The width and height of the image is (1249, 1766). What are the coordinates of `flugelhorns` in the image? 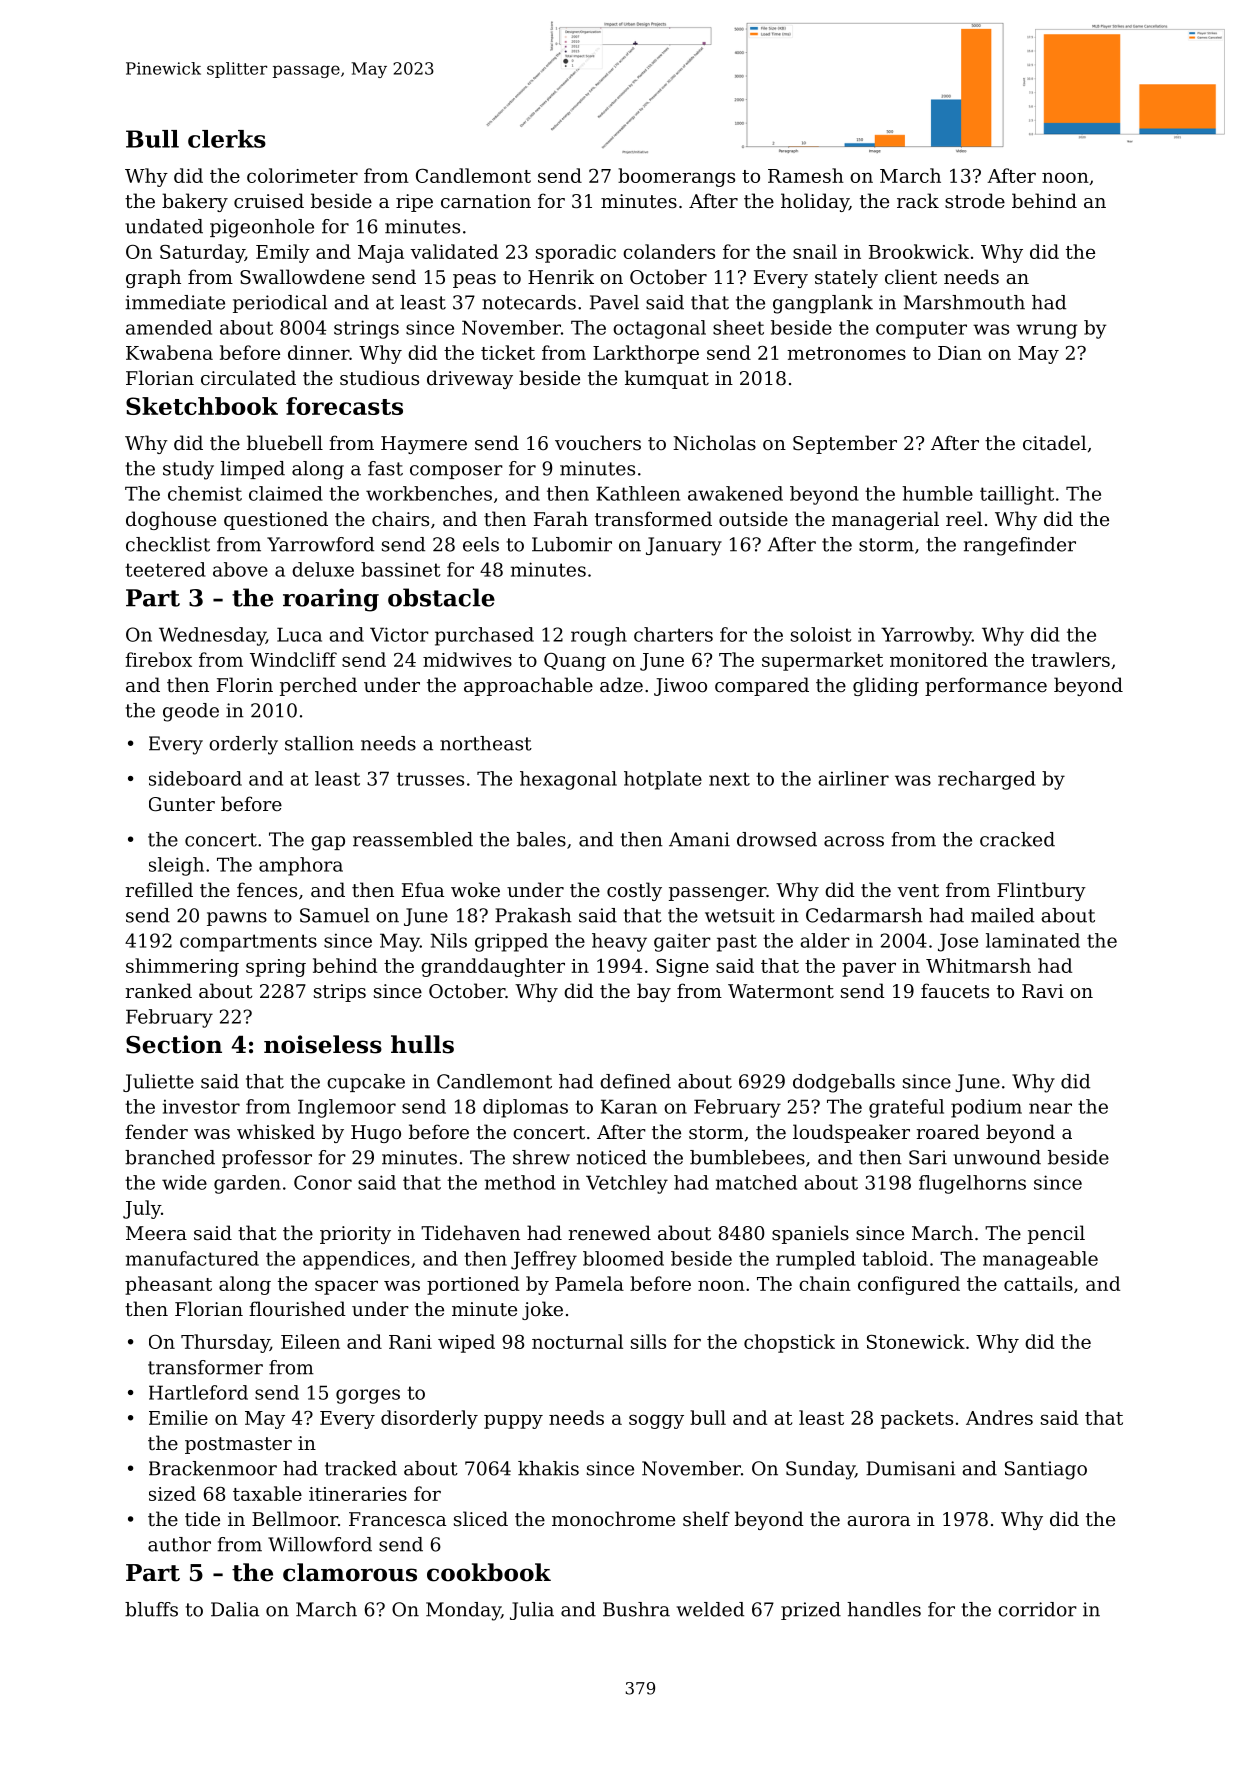 It's located at (972, 1184).
